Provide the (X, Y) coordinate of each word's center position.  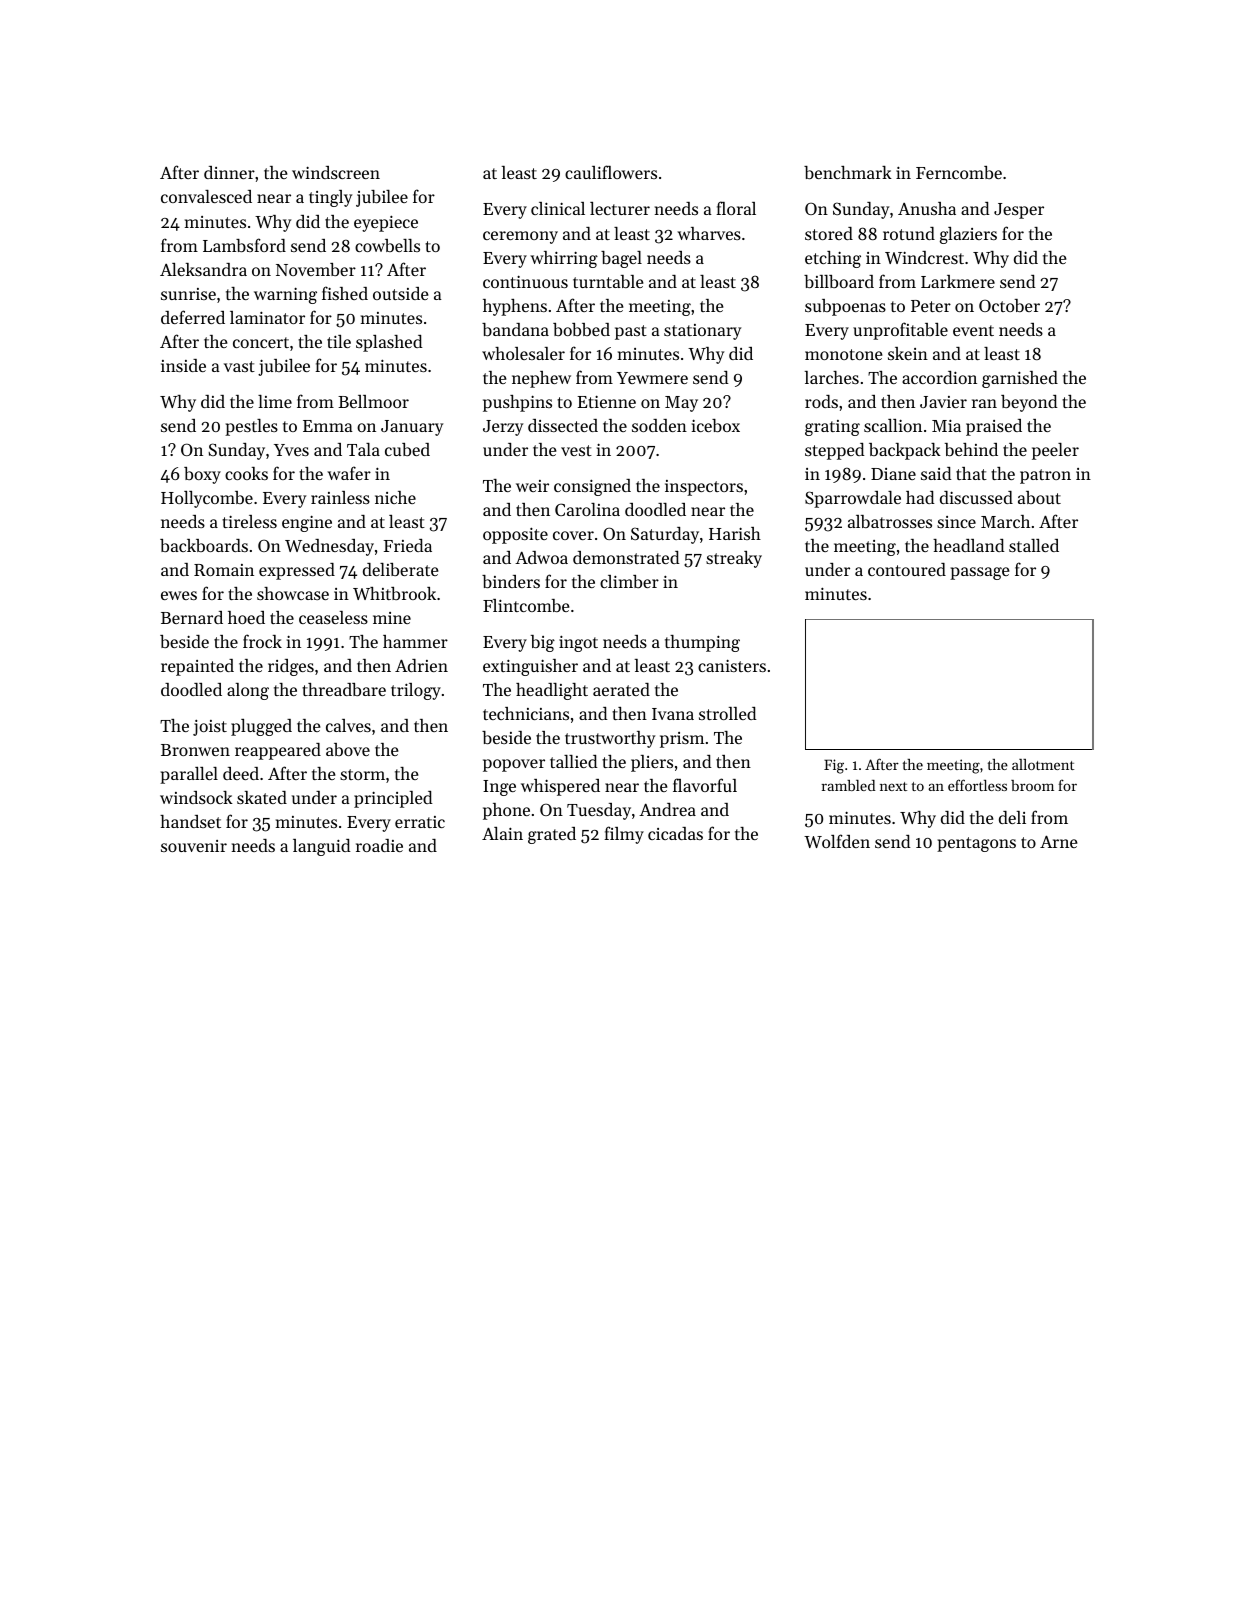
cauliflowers (611, 172)
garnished (1020, 379)
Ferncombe (959, 172)
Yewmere (652, 378)
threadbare (344, 689)
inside (183, 365)
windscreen (336, 172)
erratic (420, 822)
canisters (732, 665)
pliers (652, 763)
